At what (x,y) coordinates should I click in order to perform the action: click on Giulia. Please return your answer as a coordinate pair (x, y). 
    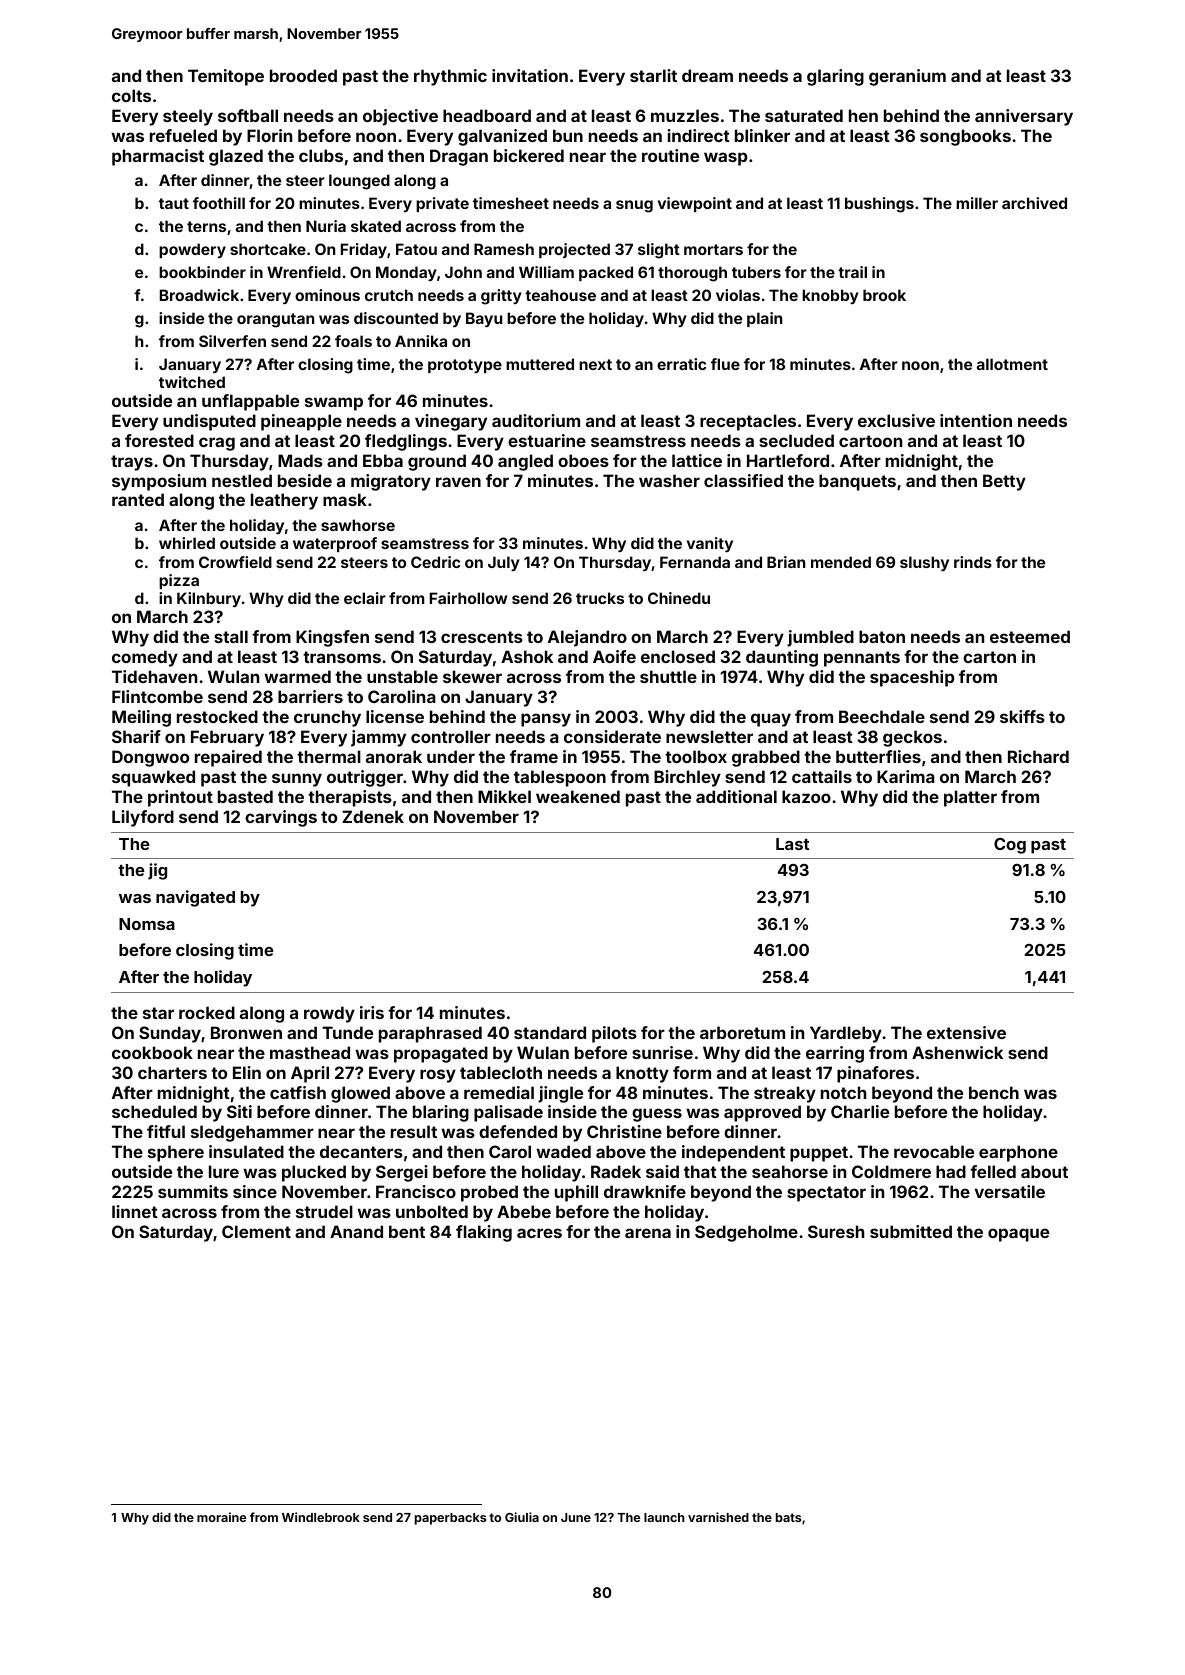
    Looking at the image, I should click on (522, 1517).
